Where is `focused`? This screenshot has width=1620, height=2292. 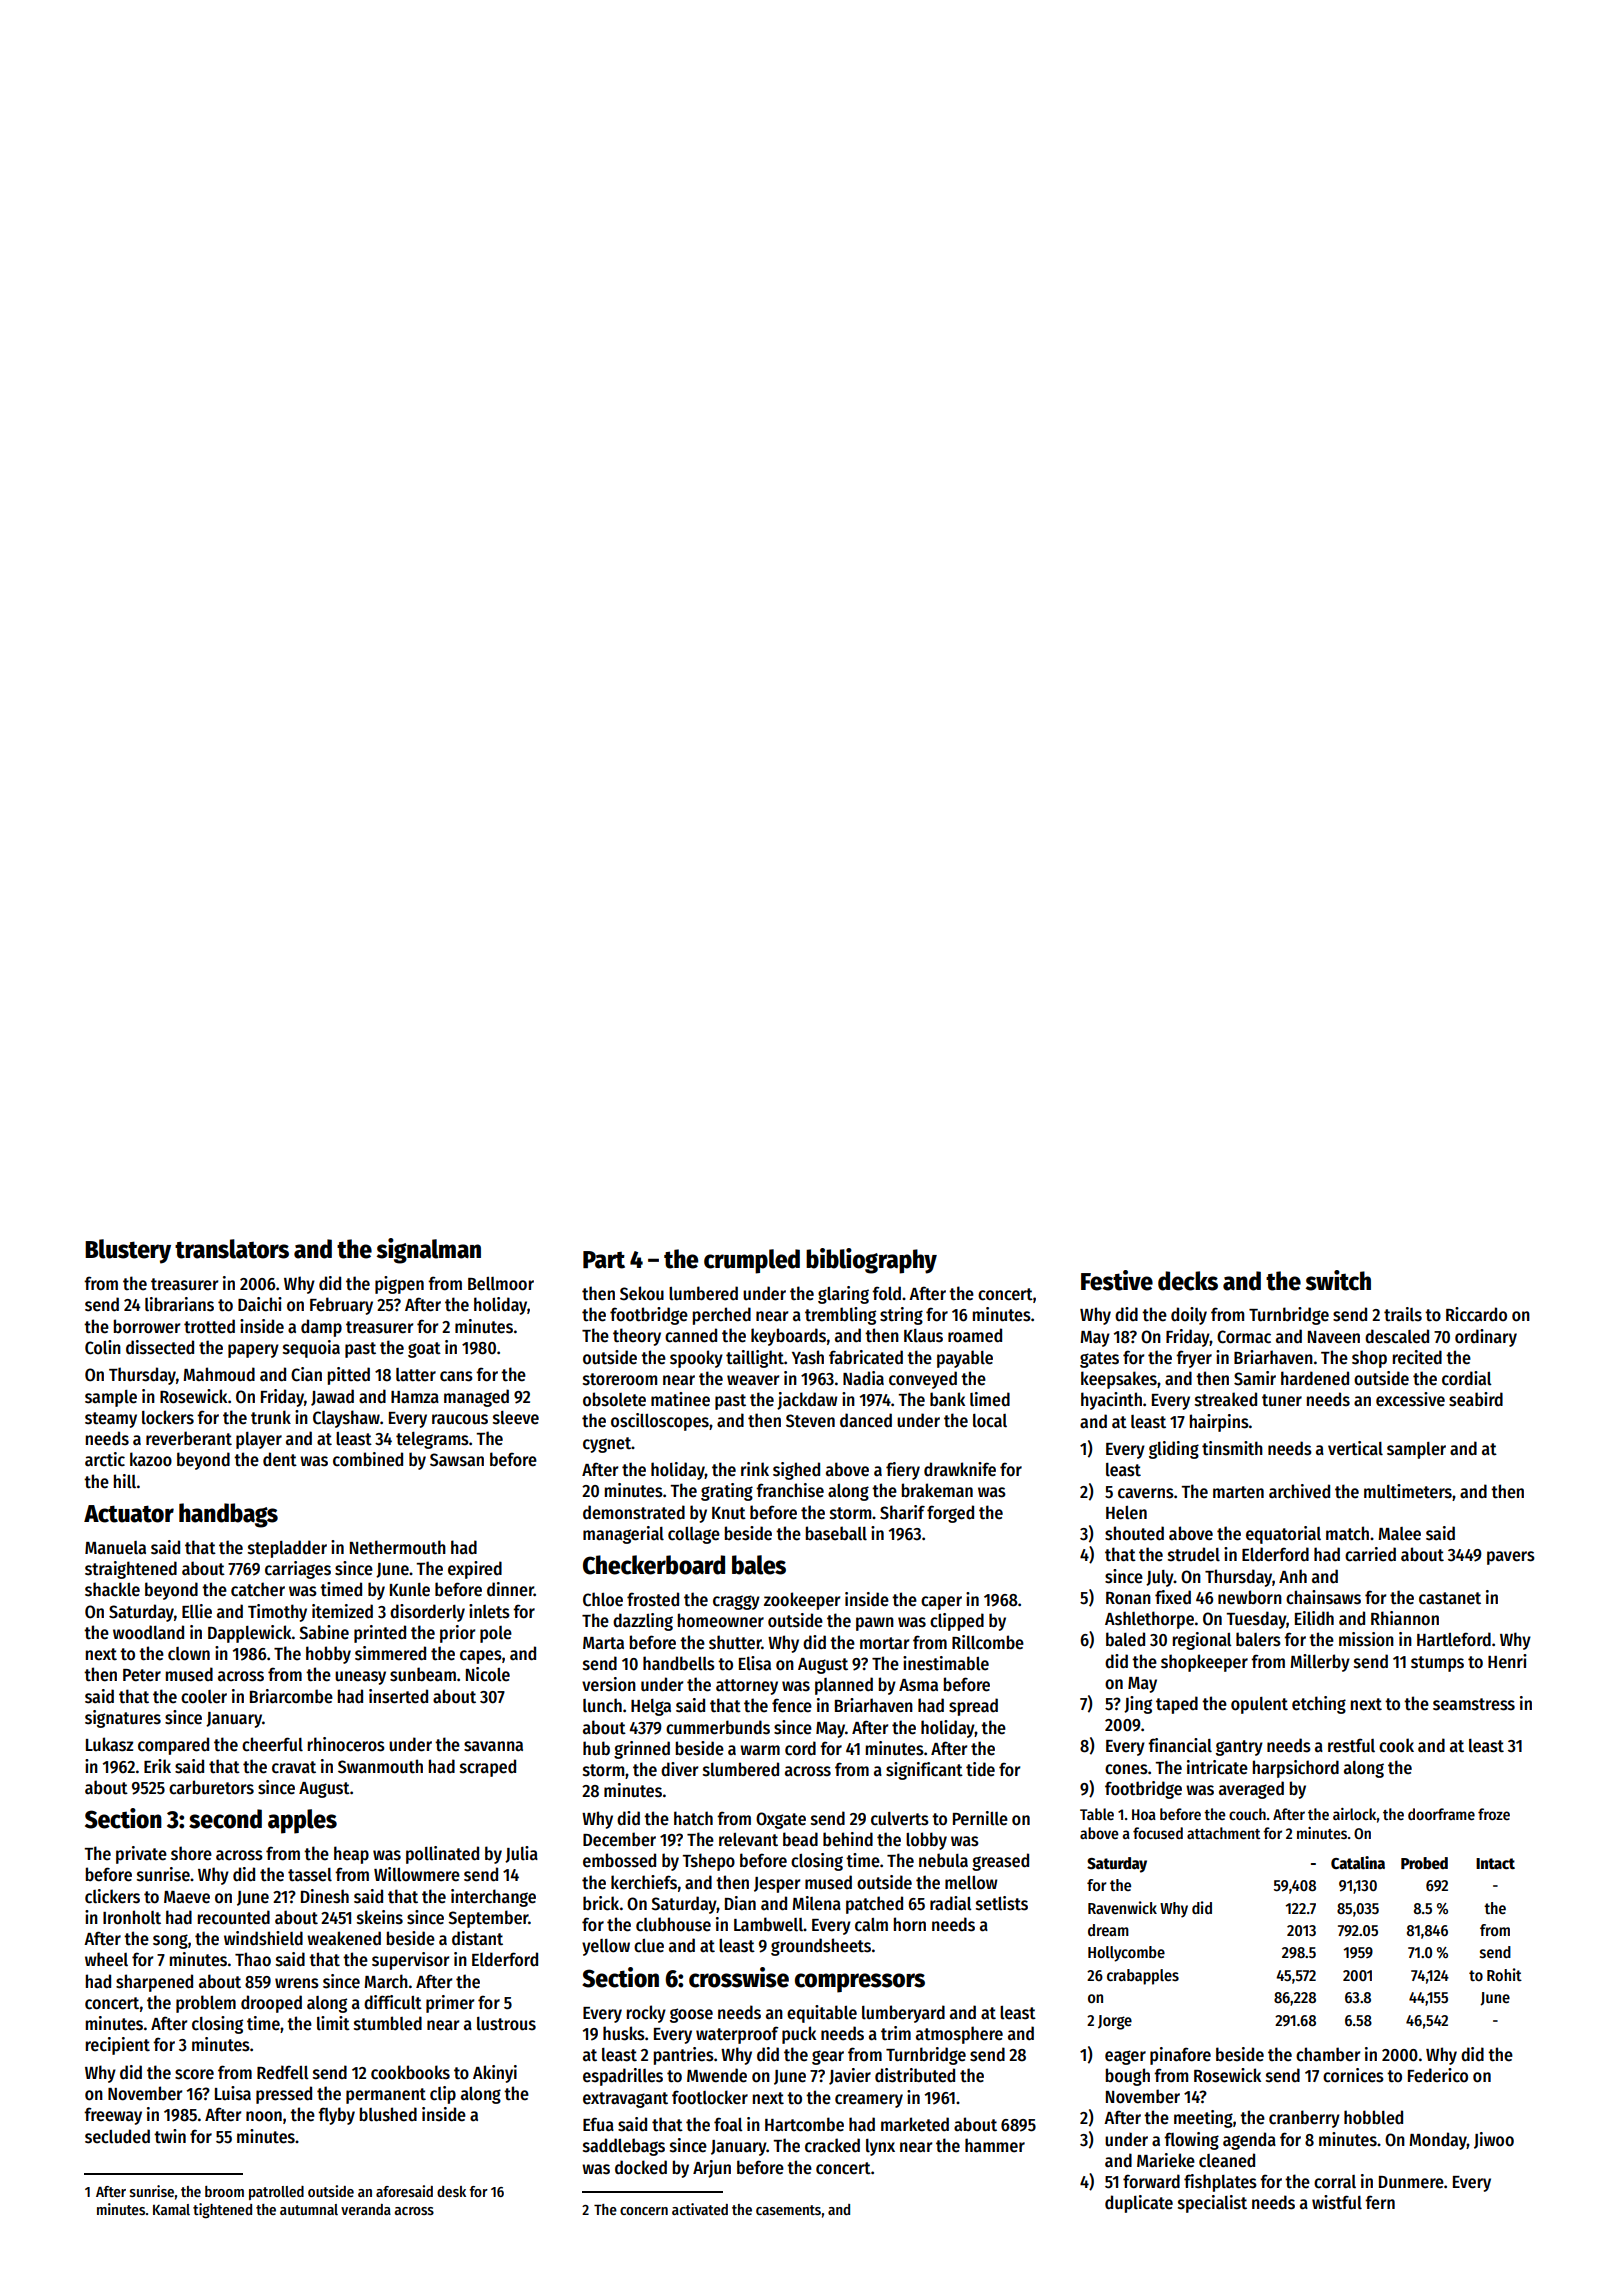 focused is located at coordinates (1158, 1833).
